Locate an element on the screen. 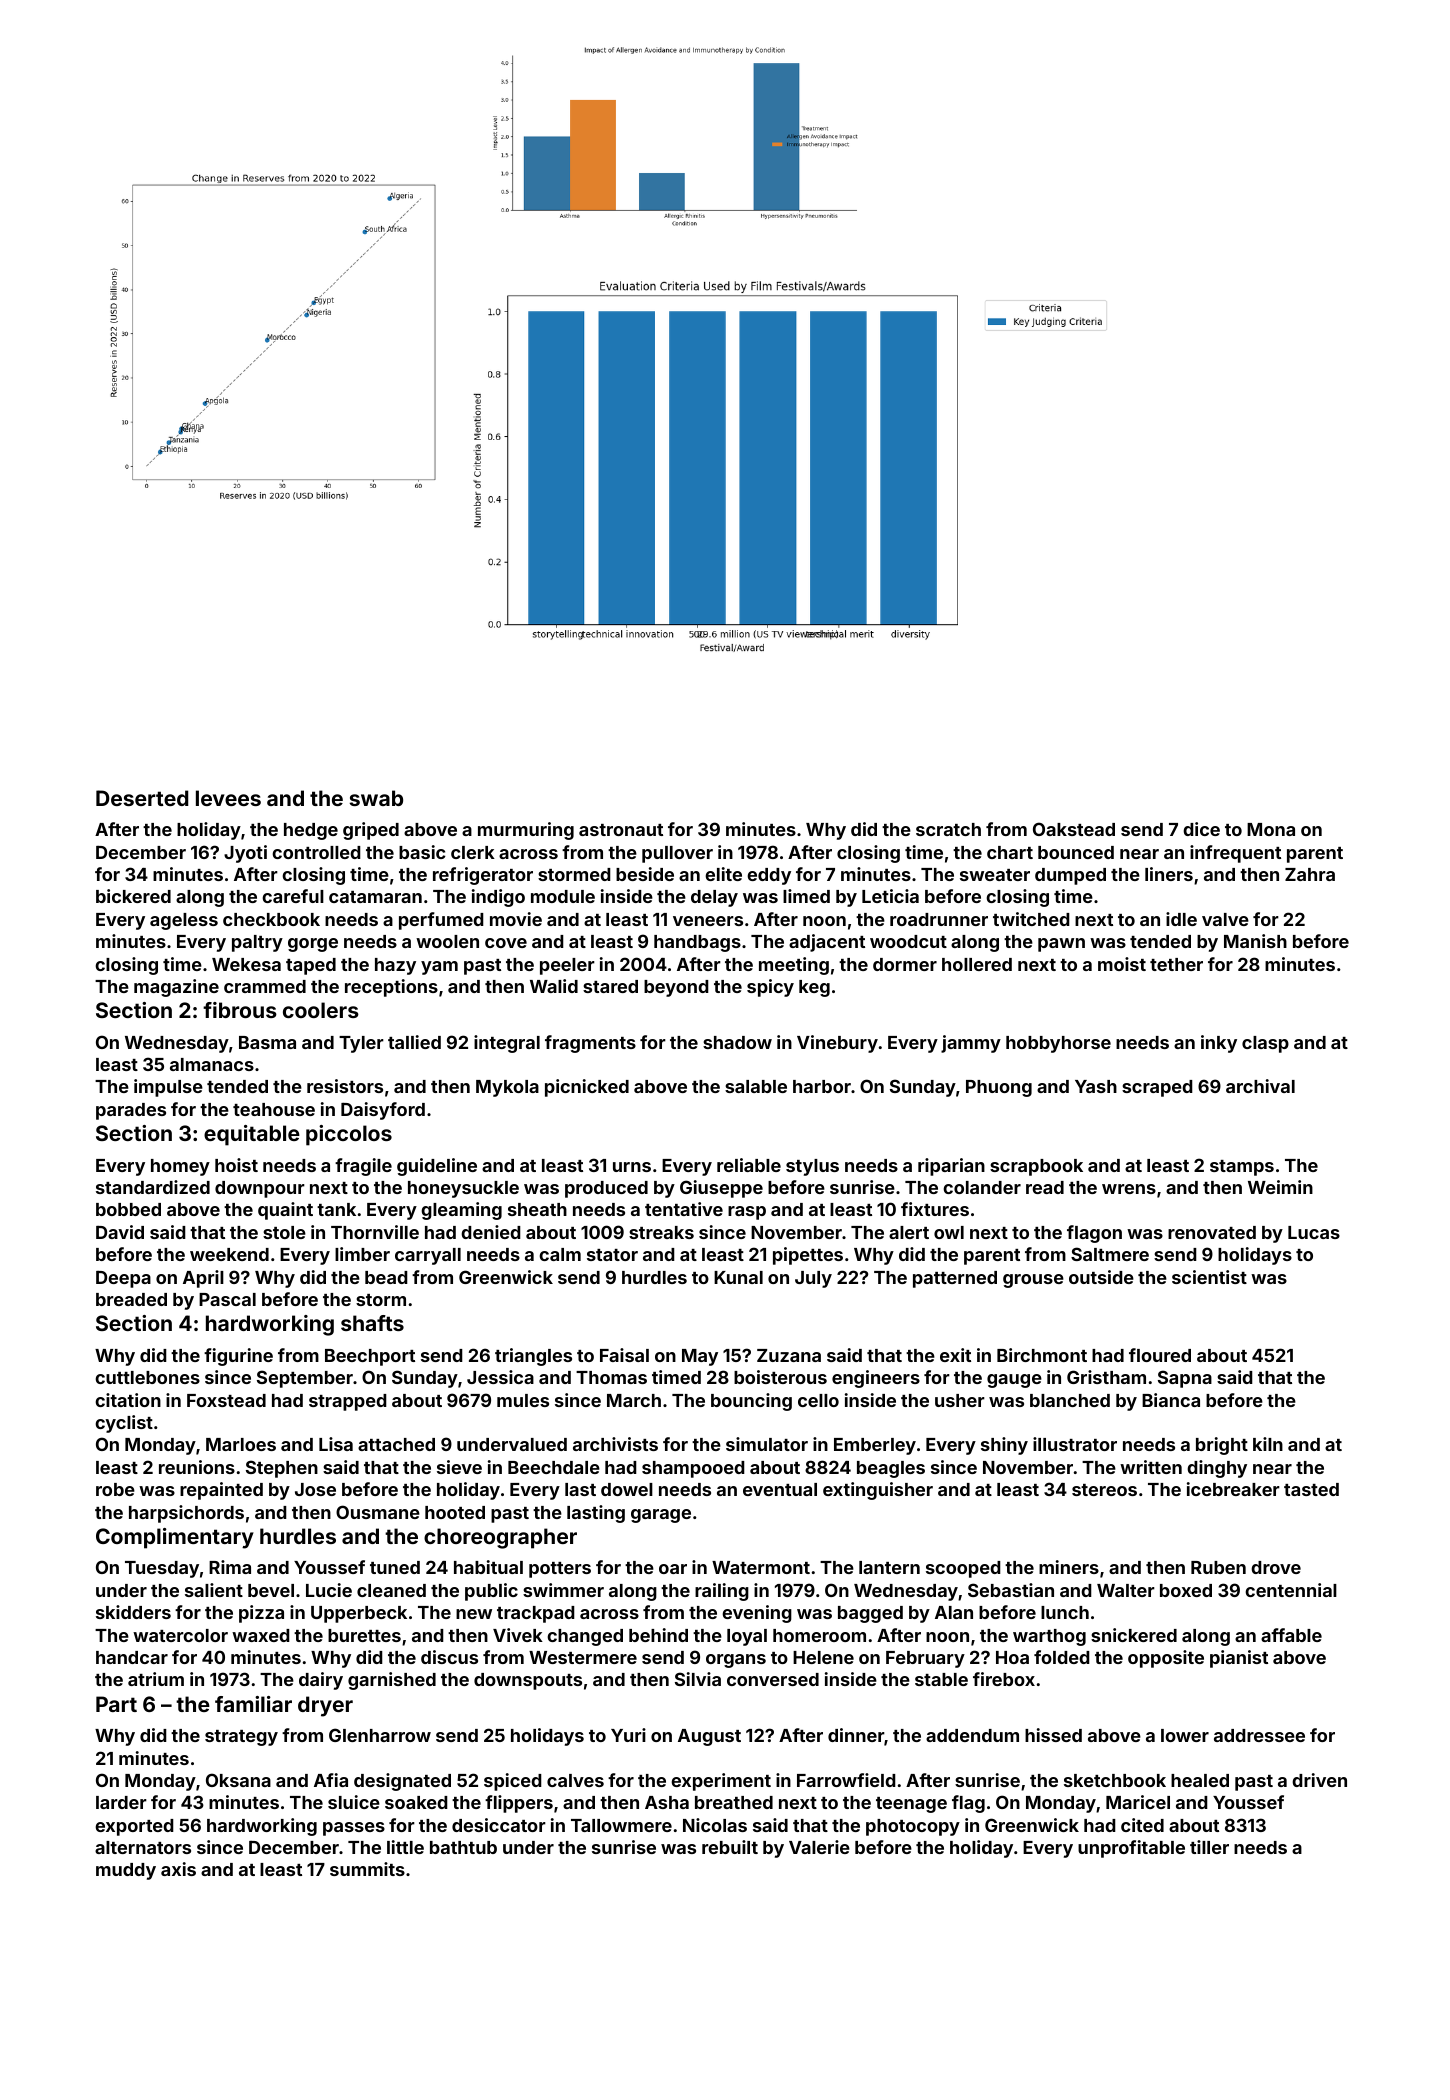  hedge is located at coordinates (311, 831).
